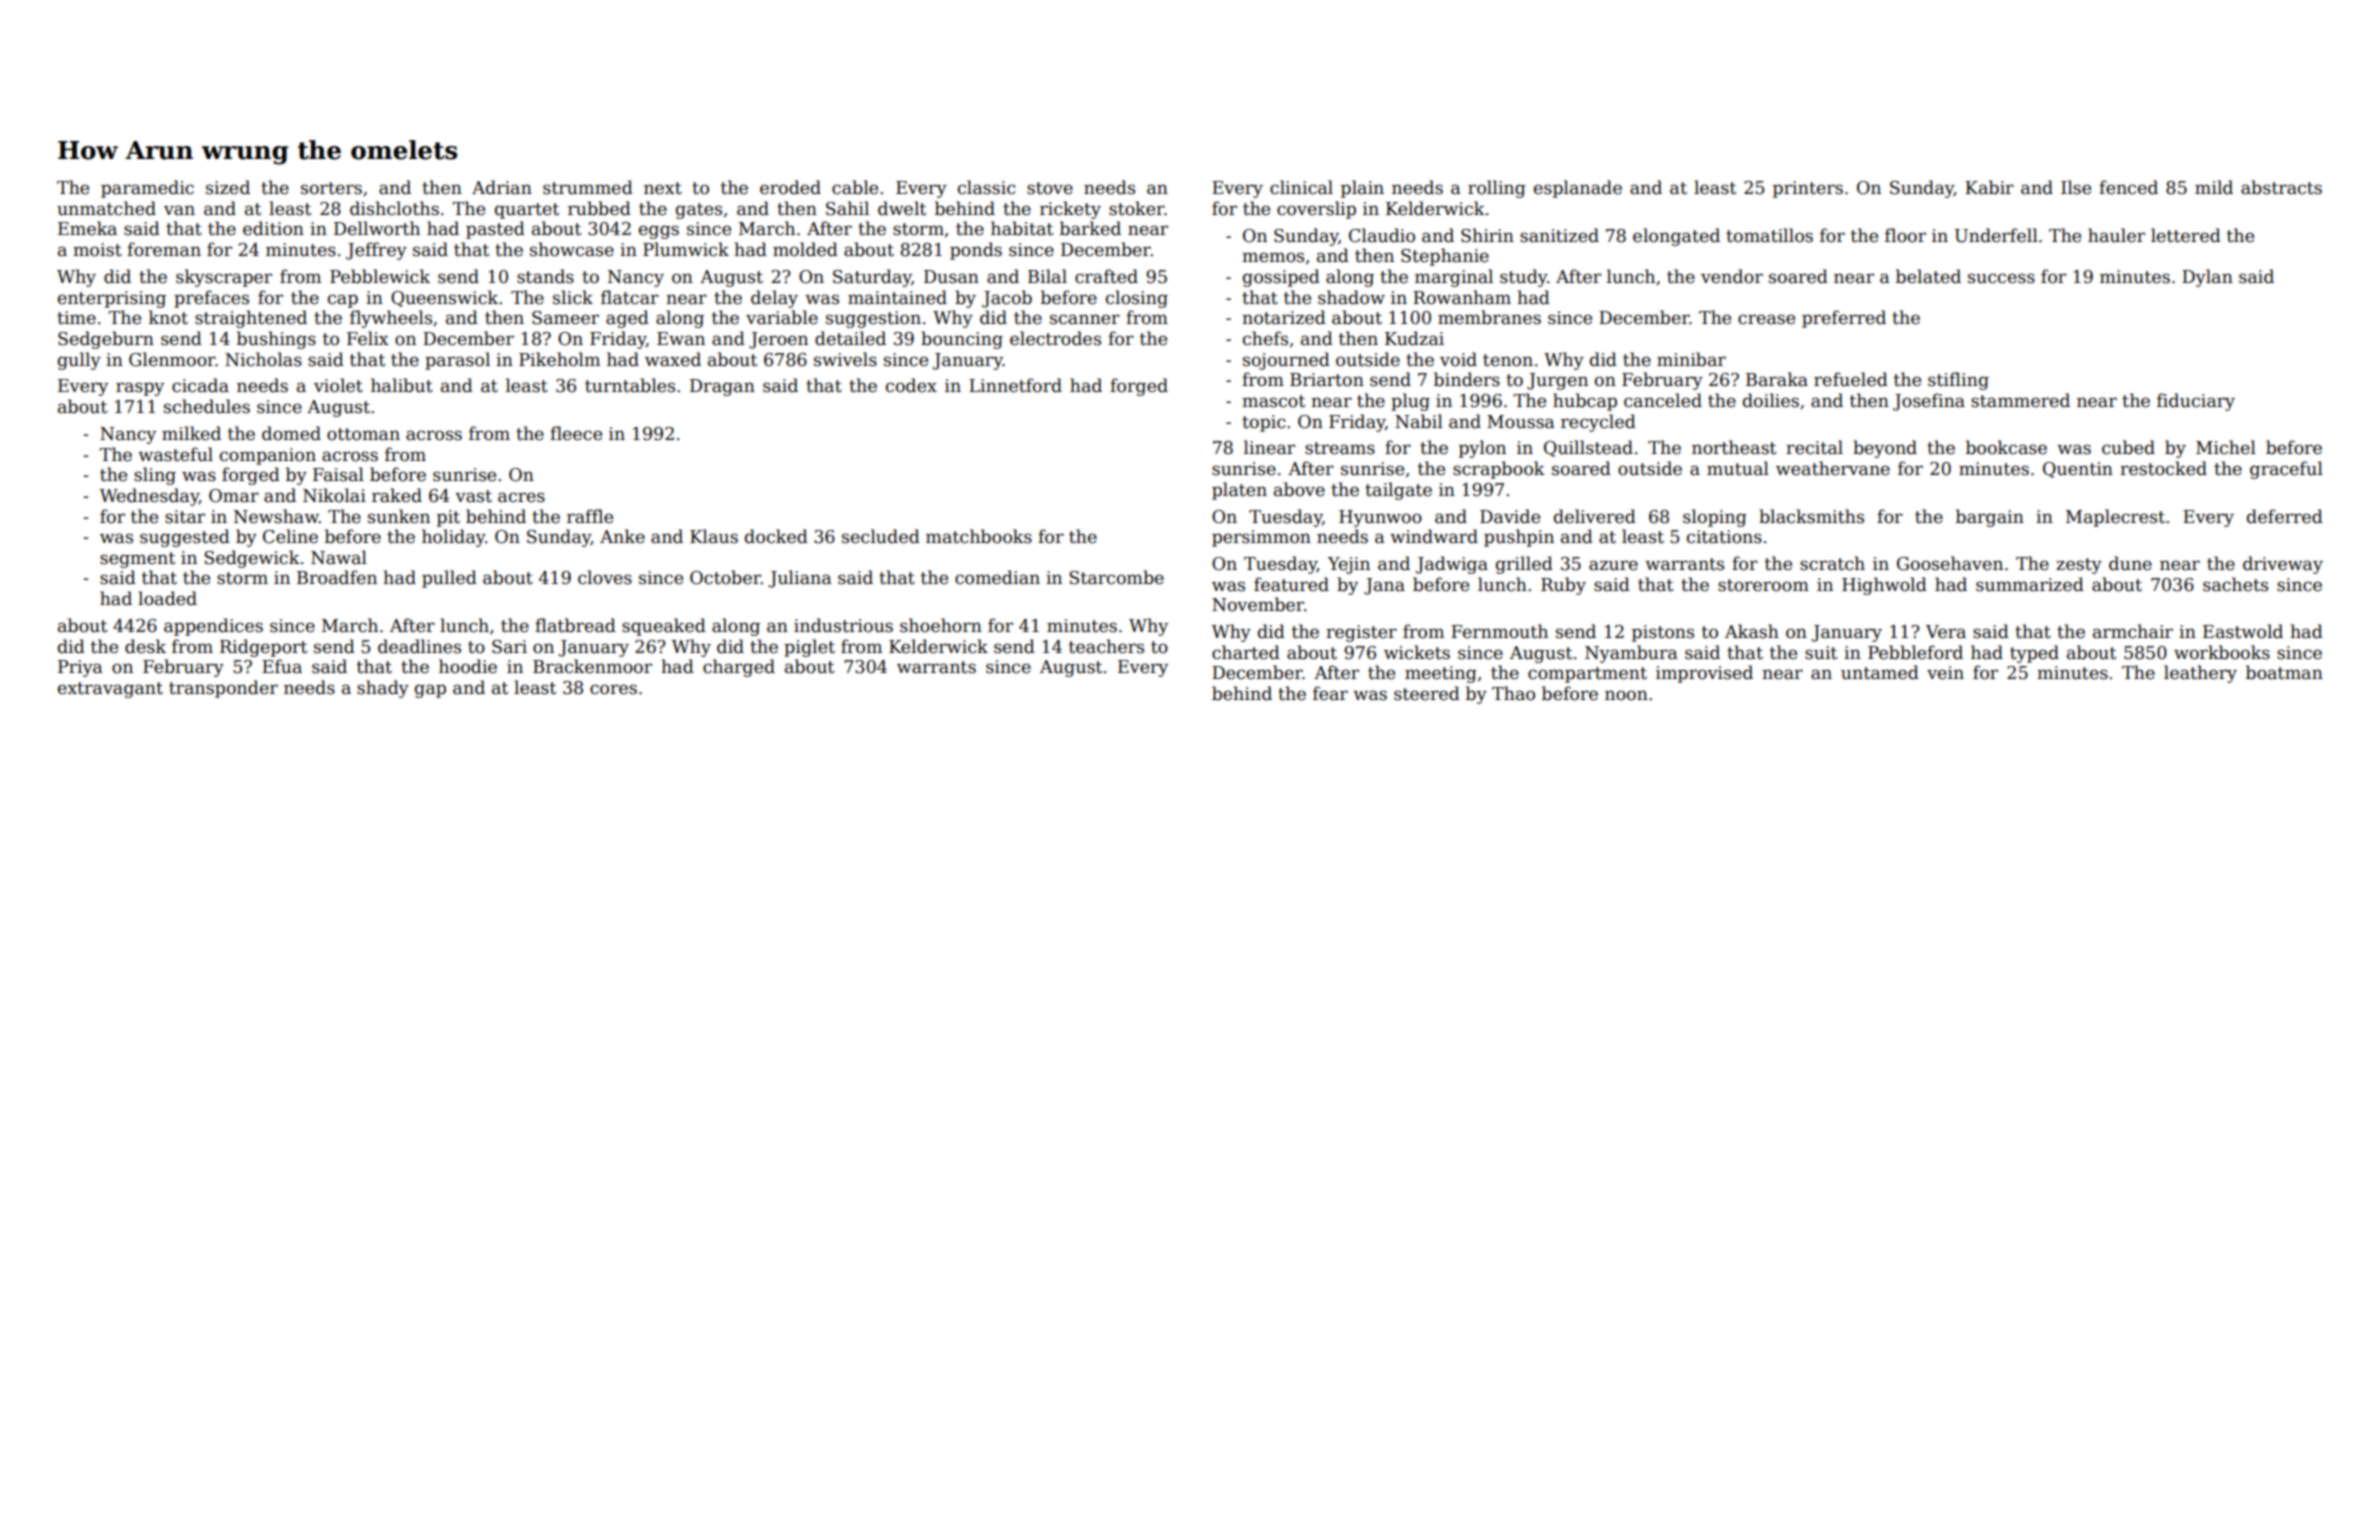 This image has height=1540, width=2380. Describe the element at coordinates (1715, 518) in the image. I see `sloping` at that location.
